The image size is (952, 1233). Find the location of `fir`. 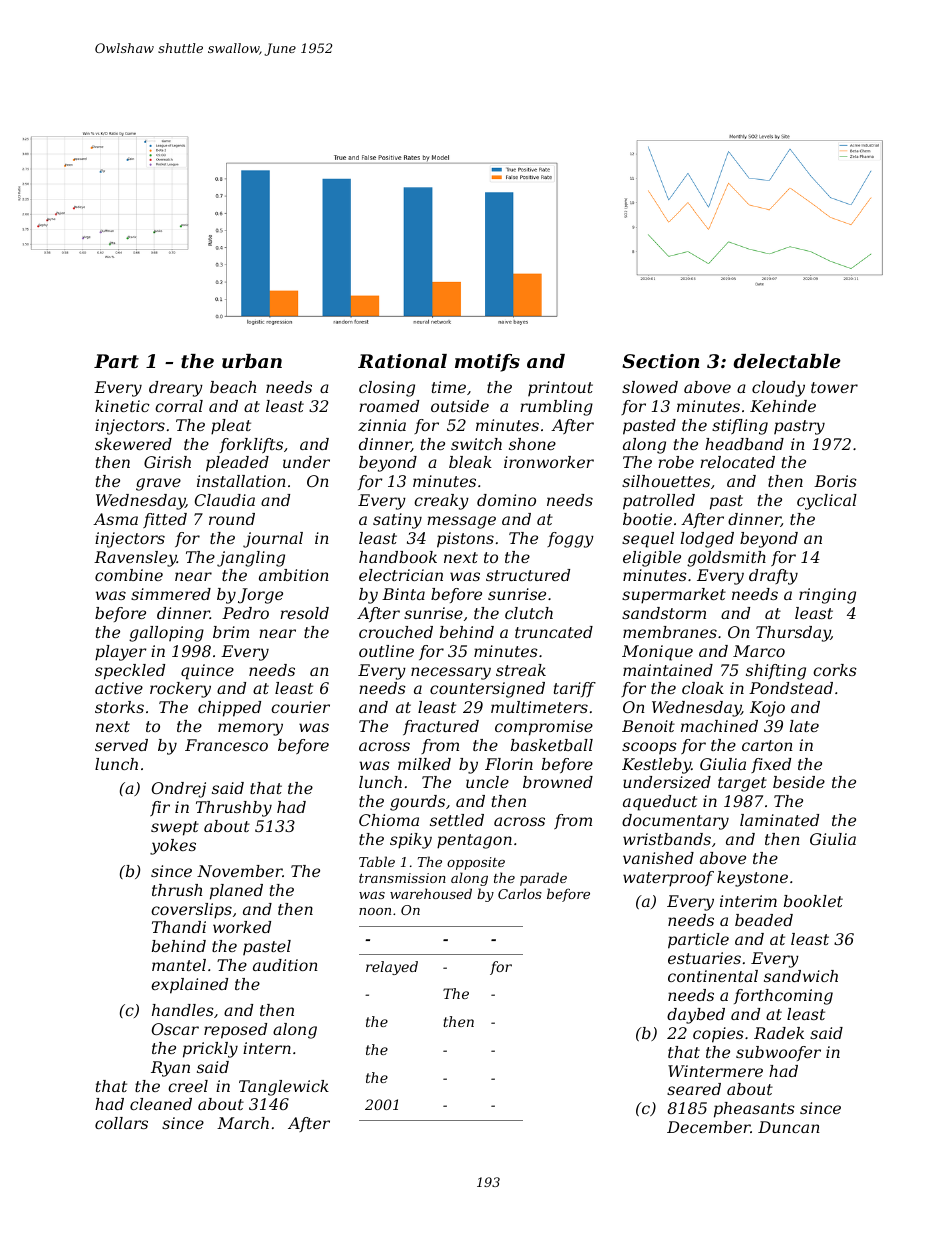

fir is located at coordinates (160, 808).
